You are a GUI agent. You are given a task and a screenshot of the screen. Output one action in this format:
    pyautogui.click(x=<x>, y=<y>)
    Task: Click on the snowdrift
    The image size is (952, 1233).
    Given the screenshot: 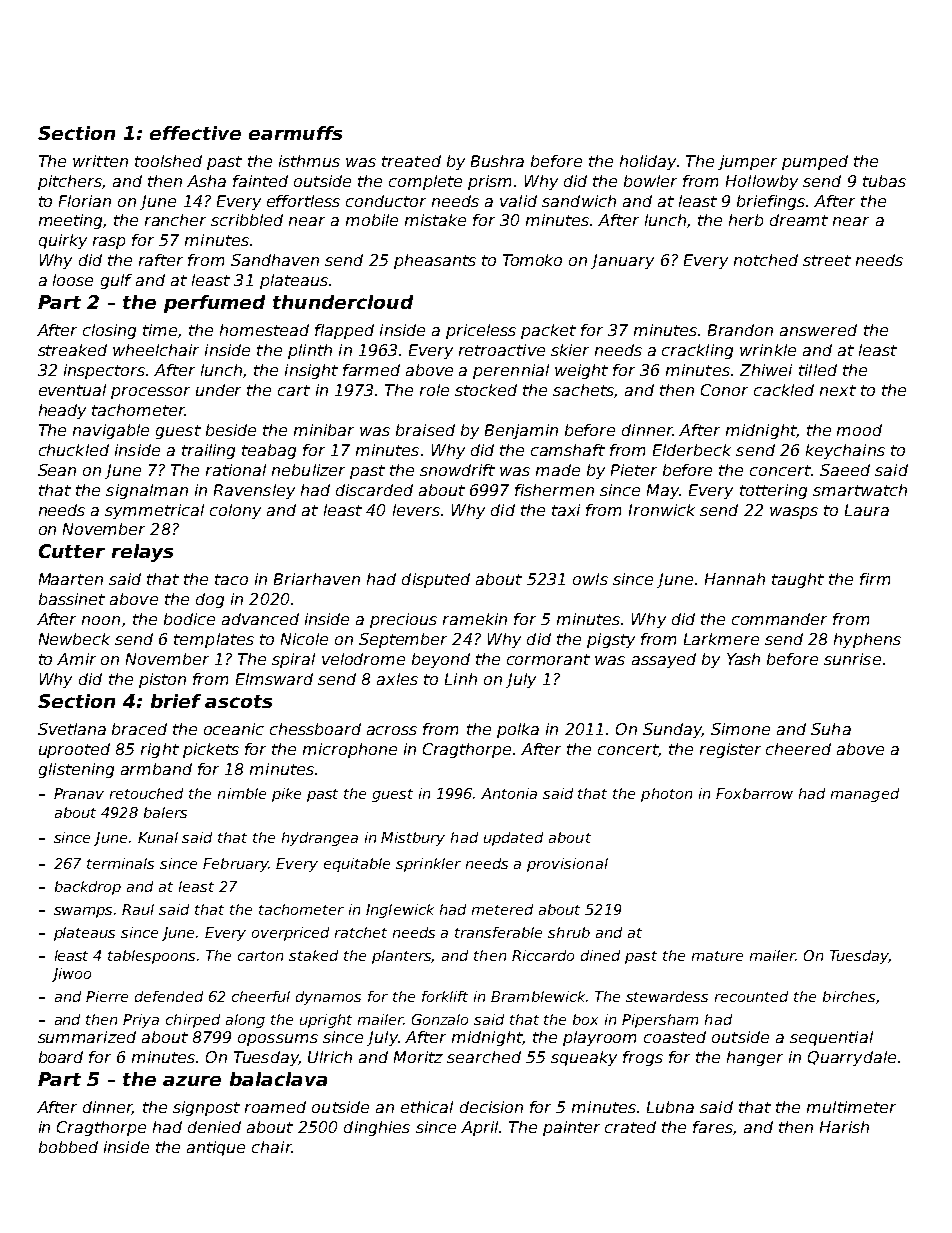 What is the action you would take?
    pyautogui.click(x=457, y=470)
